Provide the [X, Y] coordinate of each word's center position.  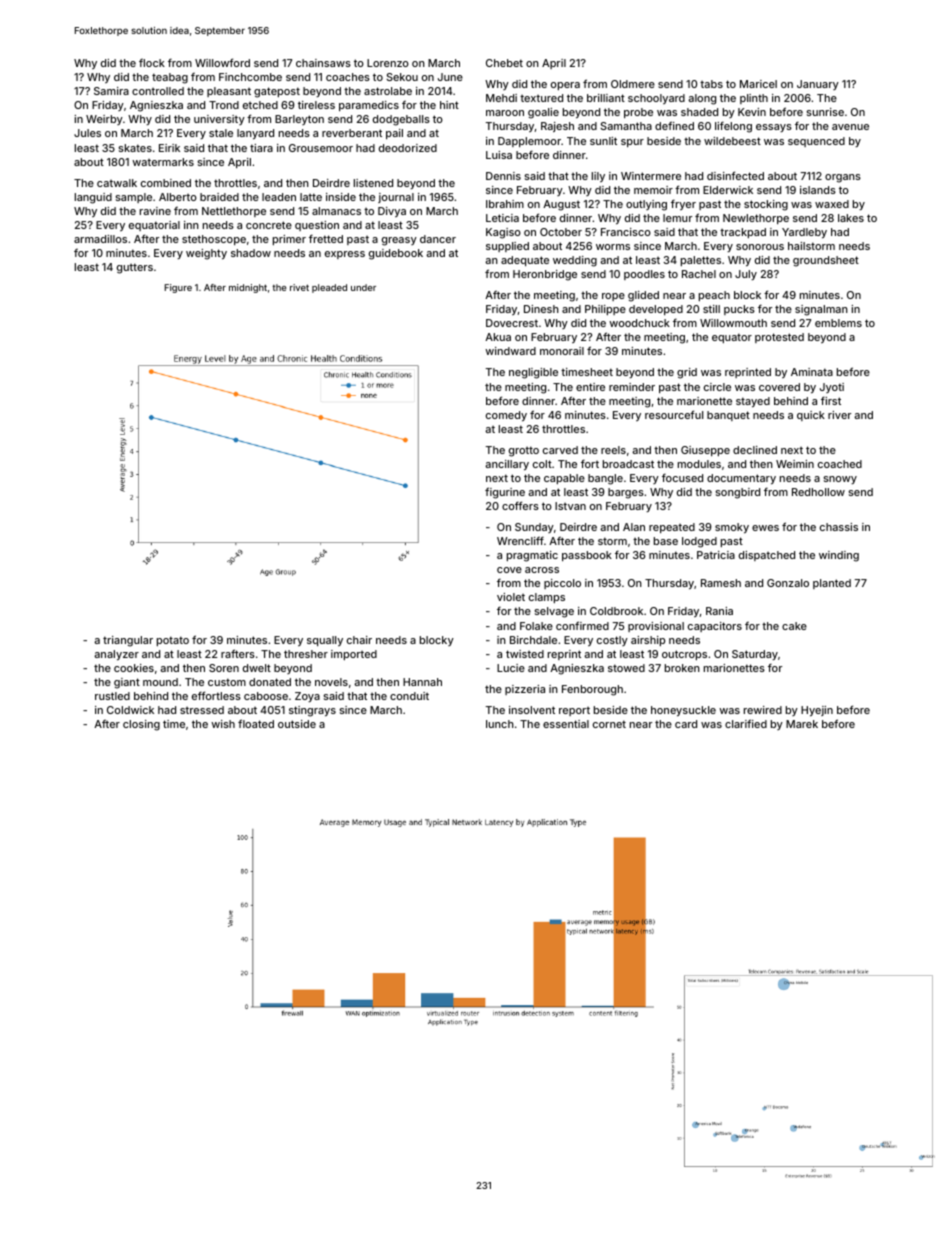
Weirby [104, 120]
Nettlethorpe [234, 212]
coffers [520, 505]
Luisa [499, 155]
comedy [506, 416]
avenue [850, 127]
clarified [746, 723]
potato [173, 641]
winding [839, 556]
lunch [500, 724]
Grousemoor [321, 148]
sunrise [825, 112]
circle [717, 387]
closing [141, 725]
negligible [533, 373]
